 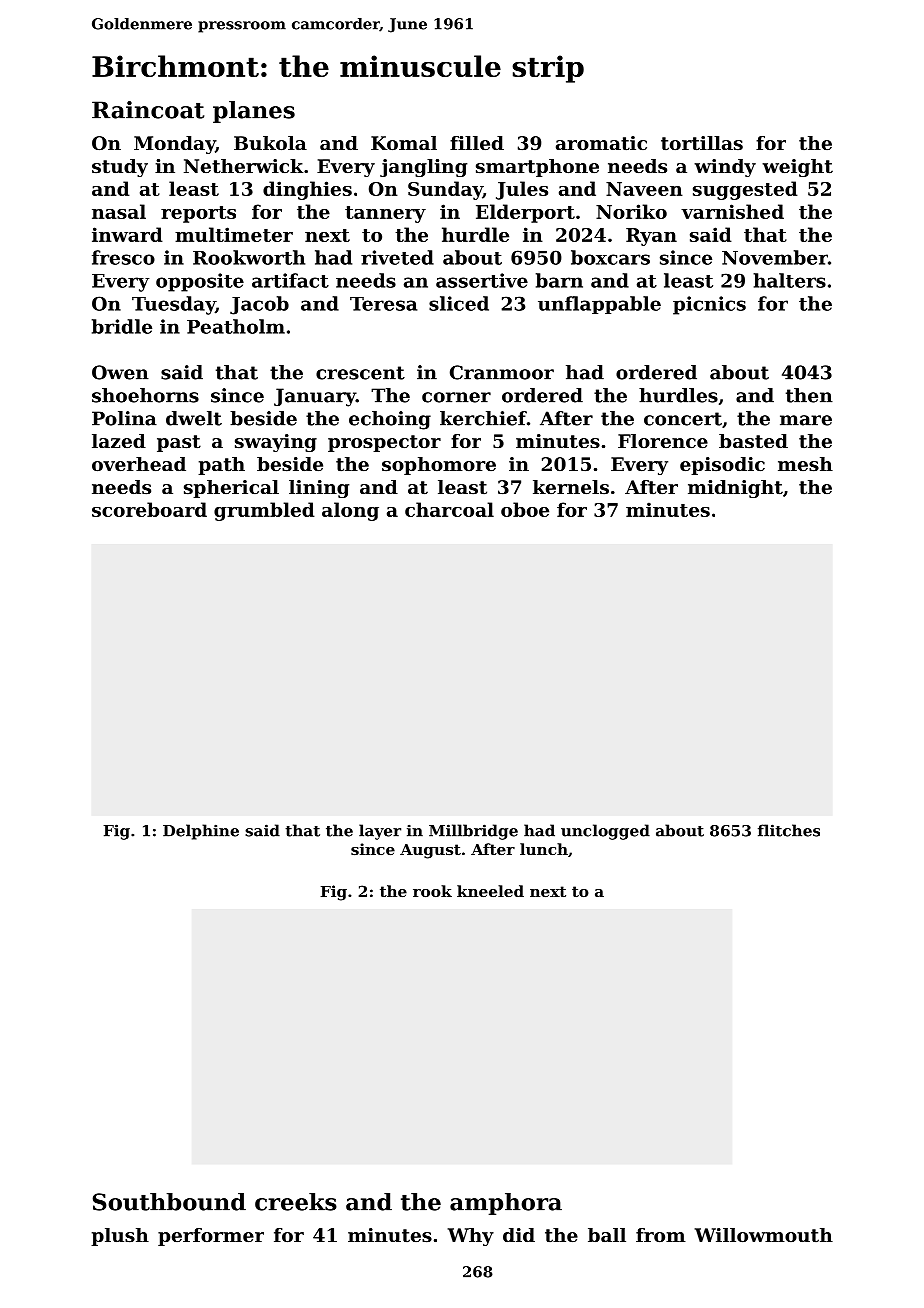 What do you see at coordinates (254, 112) in the image?
I see `planes` at bounding box center [254, 112].
